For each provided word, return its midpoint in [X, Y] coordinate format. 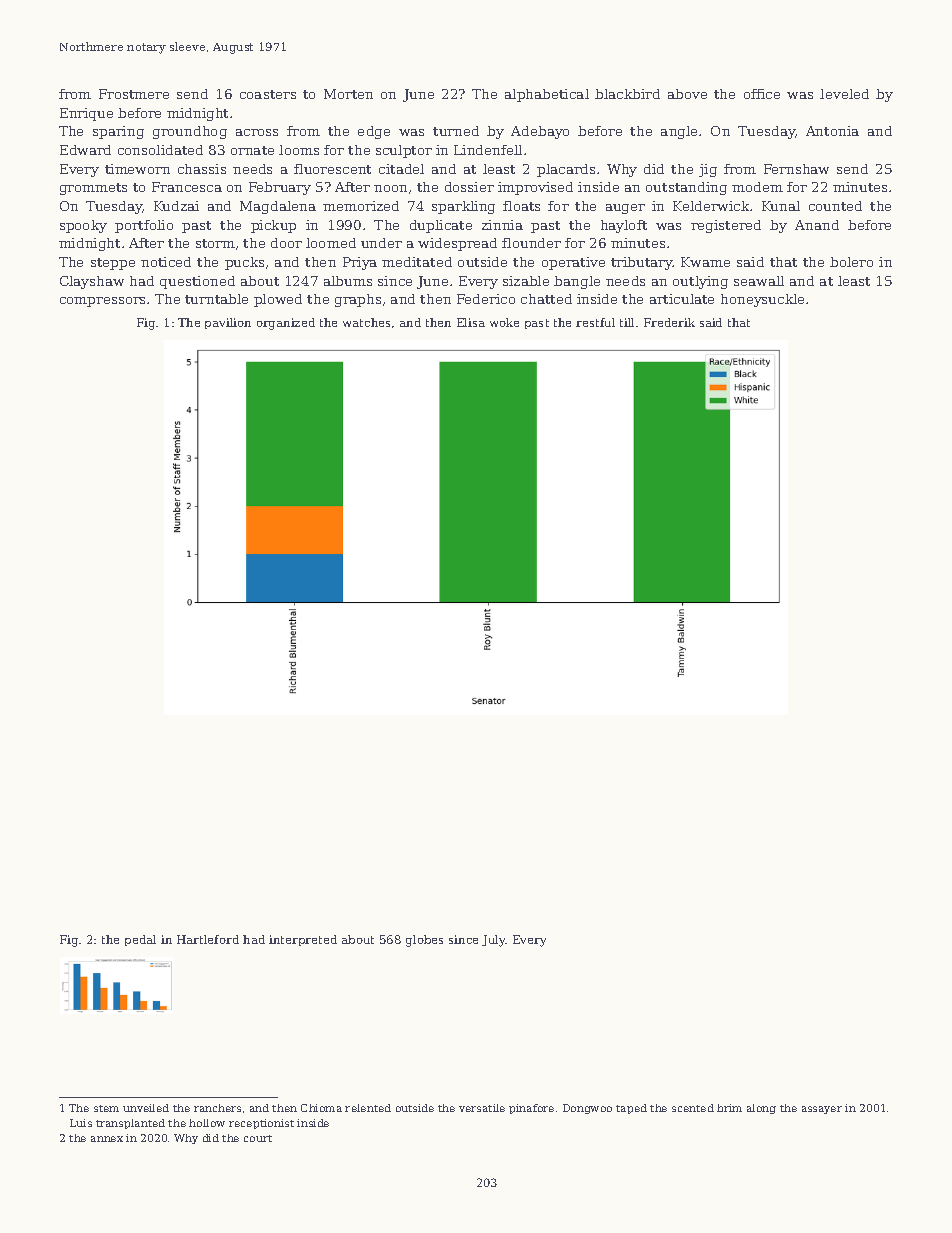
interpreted [303, 940]
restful [595, 322]
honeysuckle [762, 300]
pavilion [228, 323]
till [627, 322]
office [762, 94]
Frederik [669, 322]
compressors [102, 302]
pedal [140, 940]
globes [424, 941]
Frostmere [134, 94]
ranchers [217, 1108]
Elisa [471, 322]
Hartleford [208, 939]
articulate [682, 299]
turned [456, 131]
